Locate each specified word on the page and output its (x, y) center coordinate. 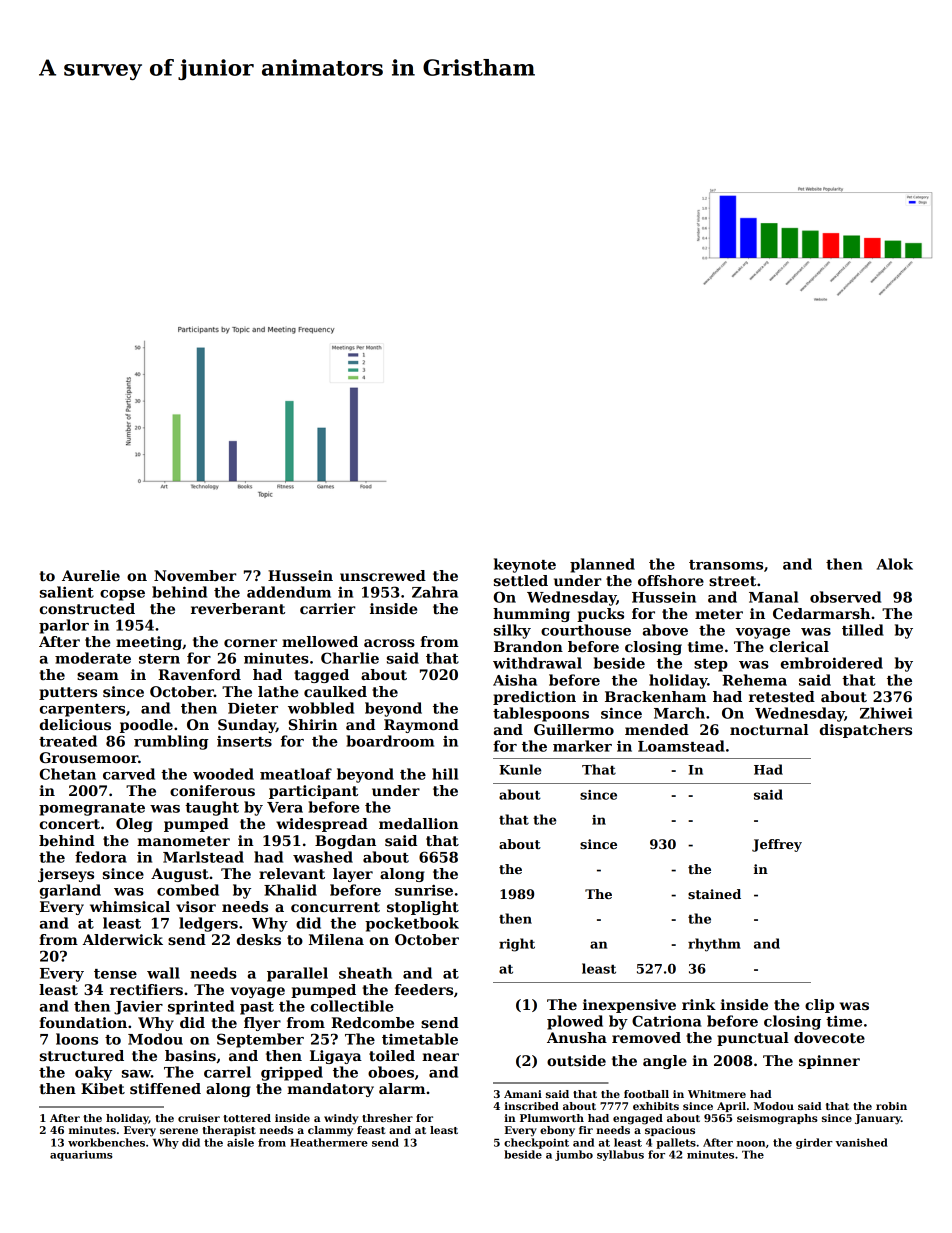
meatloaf (296, 774)
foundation (83, 1022)
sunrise (424, 890)
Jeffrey (777, 845)
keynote (525, 565)
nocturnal (769, 729)
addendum (289, 592)
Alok (895, 564)
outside (576, 1060)
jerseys (66, 875)
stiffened (165, 1088)
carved (129, 774)
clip (819, 1006)
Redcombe (372, 1022)
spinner (829, 1062)
